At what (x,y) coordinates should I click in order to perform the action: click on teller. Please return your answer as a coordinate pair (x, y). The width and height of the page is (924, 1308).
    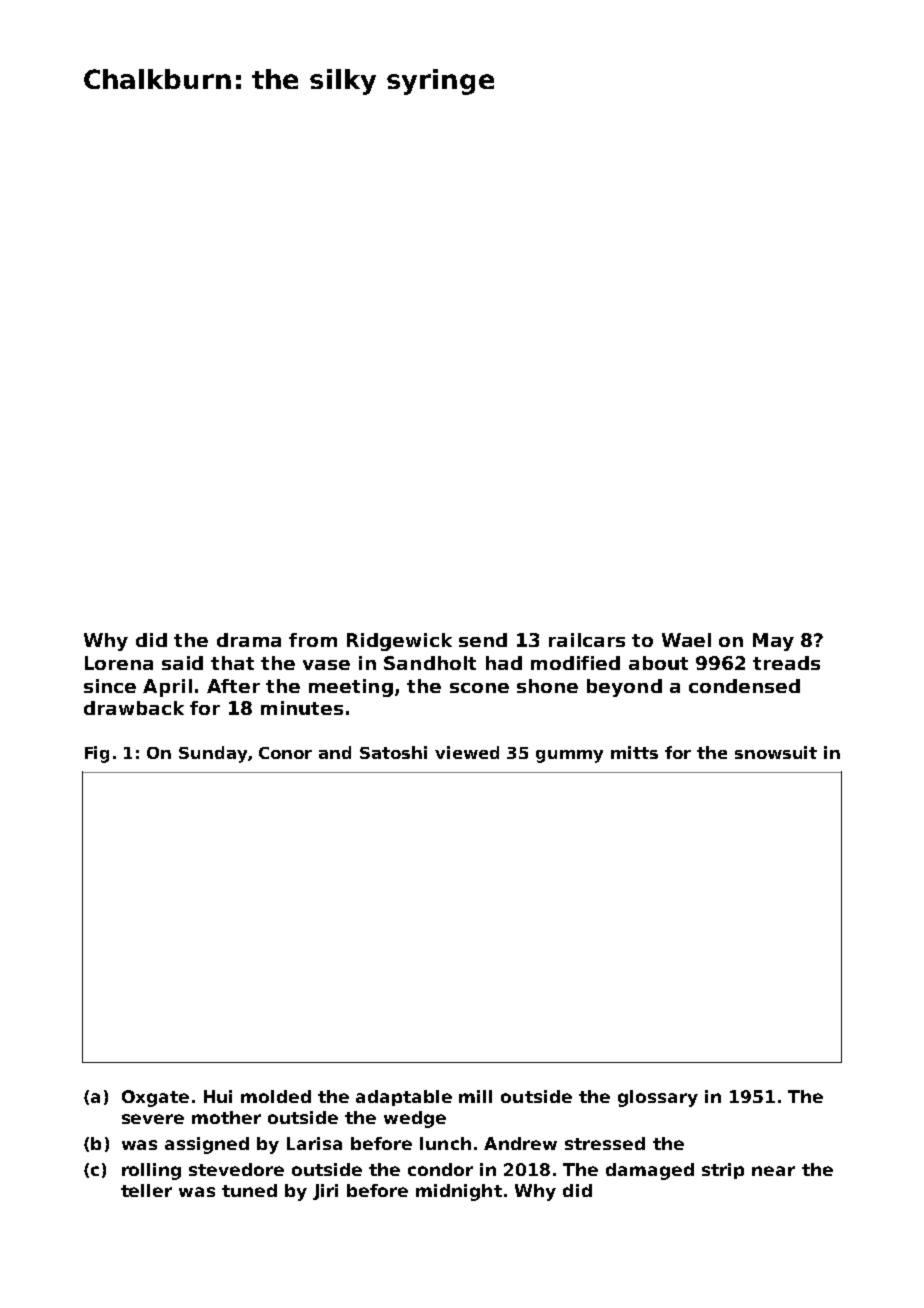
    Looking at the image, I should click on (146, 1190).
